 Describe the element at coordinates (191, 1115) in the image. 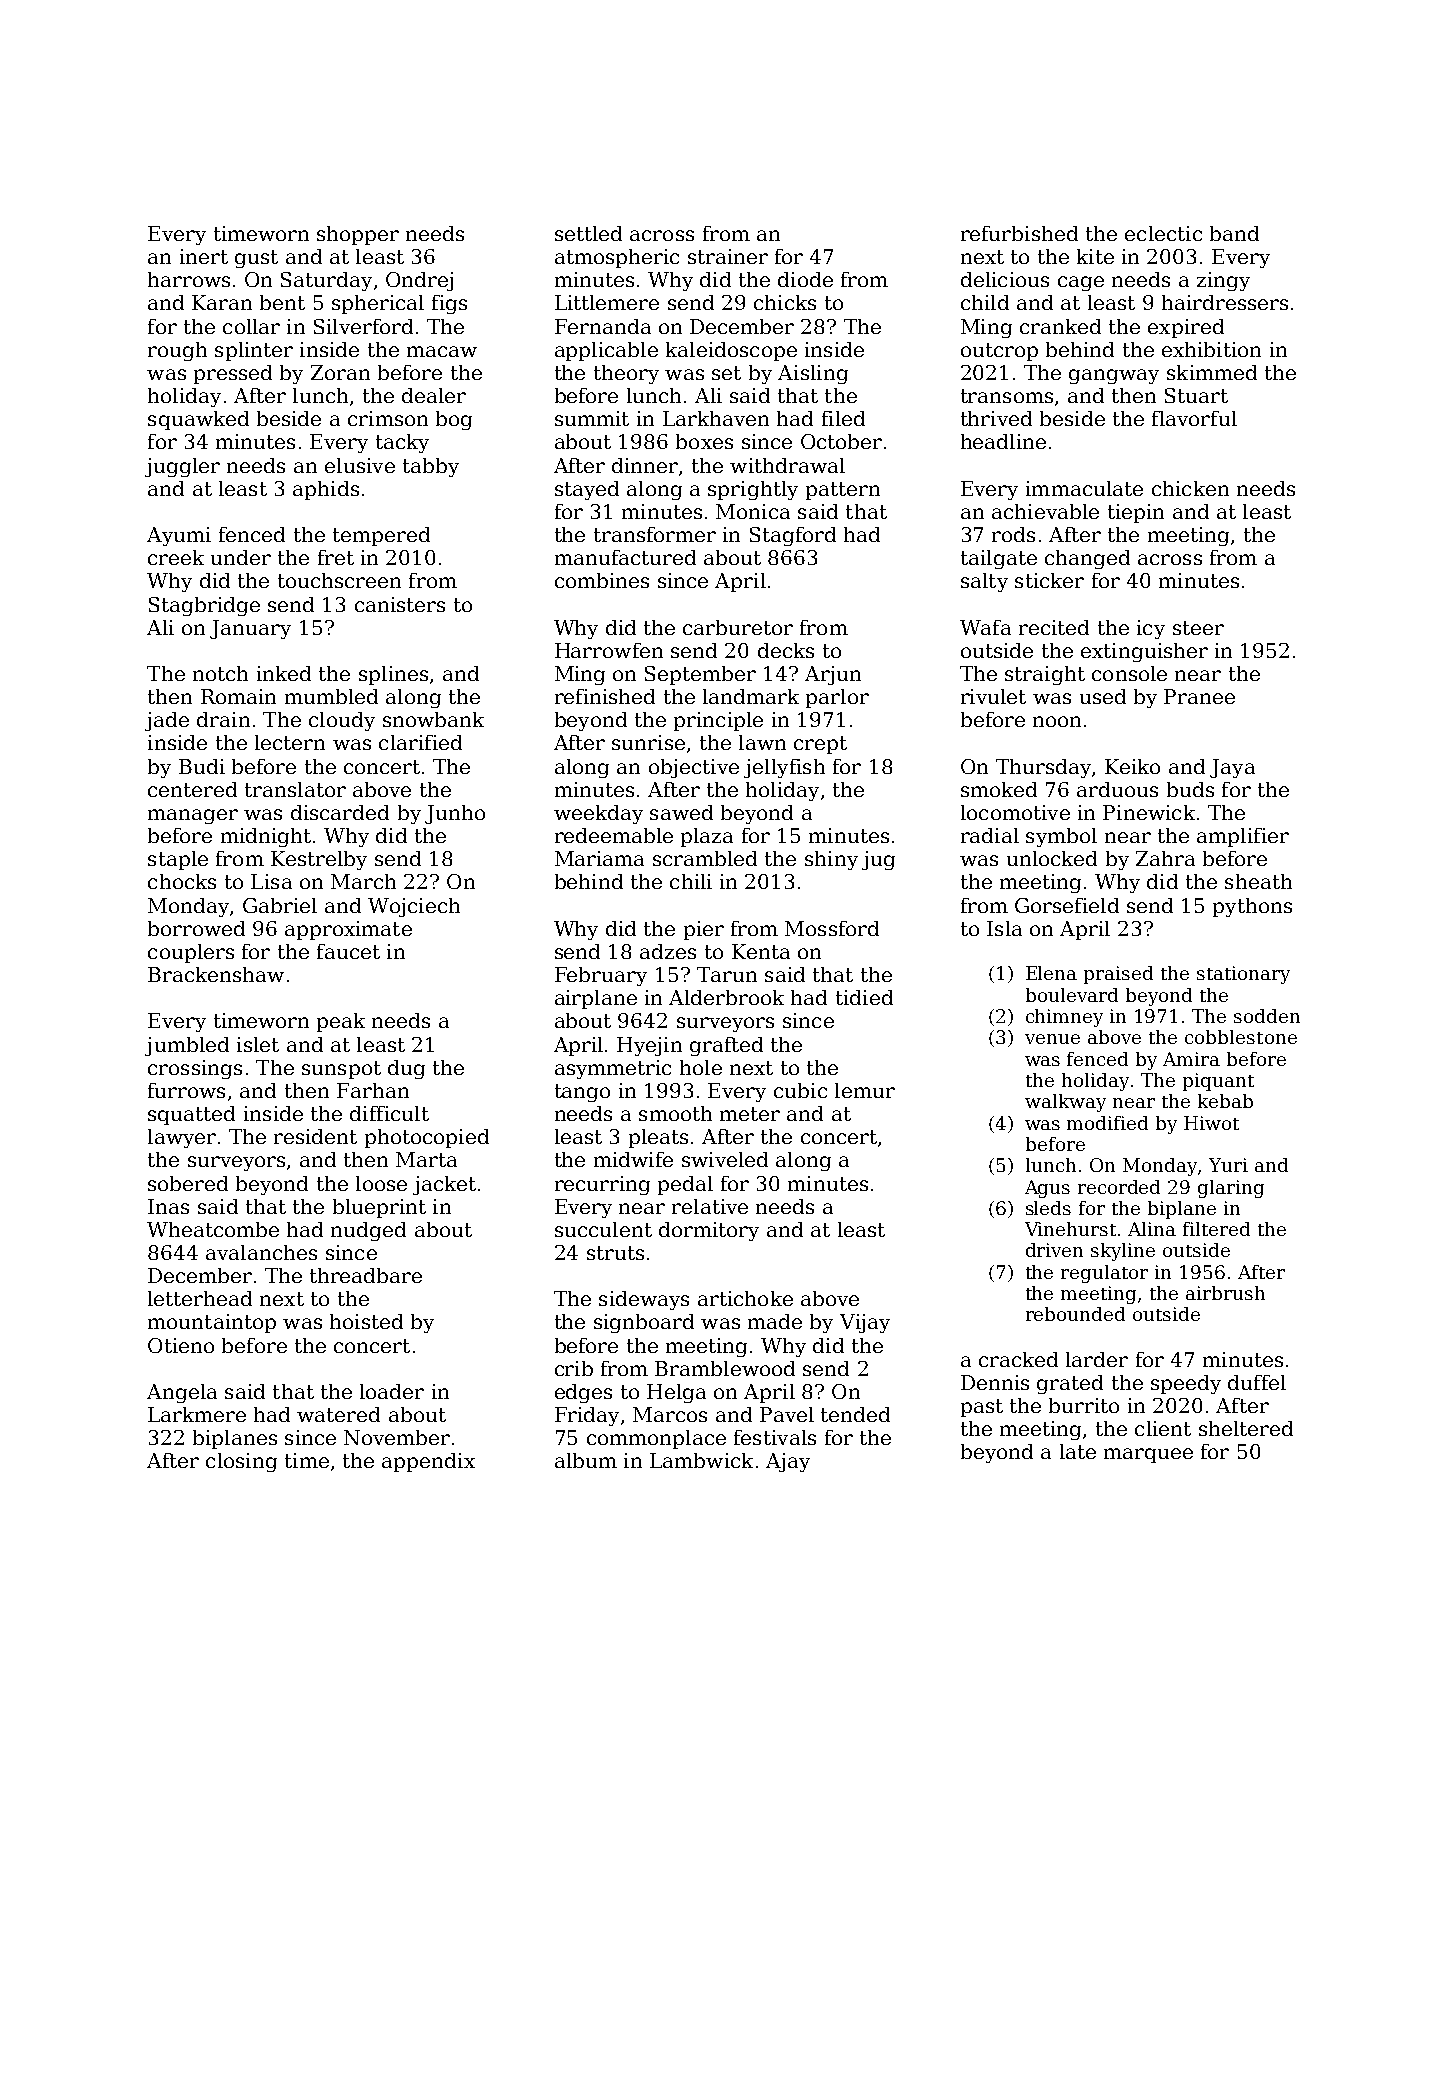

I see `squatted` at that location.
